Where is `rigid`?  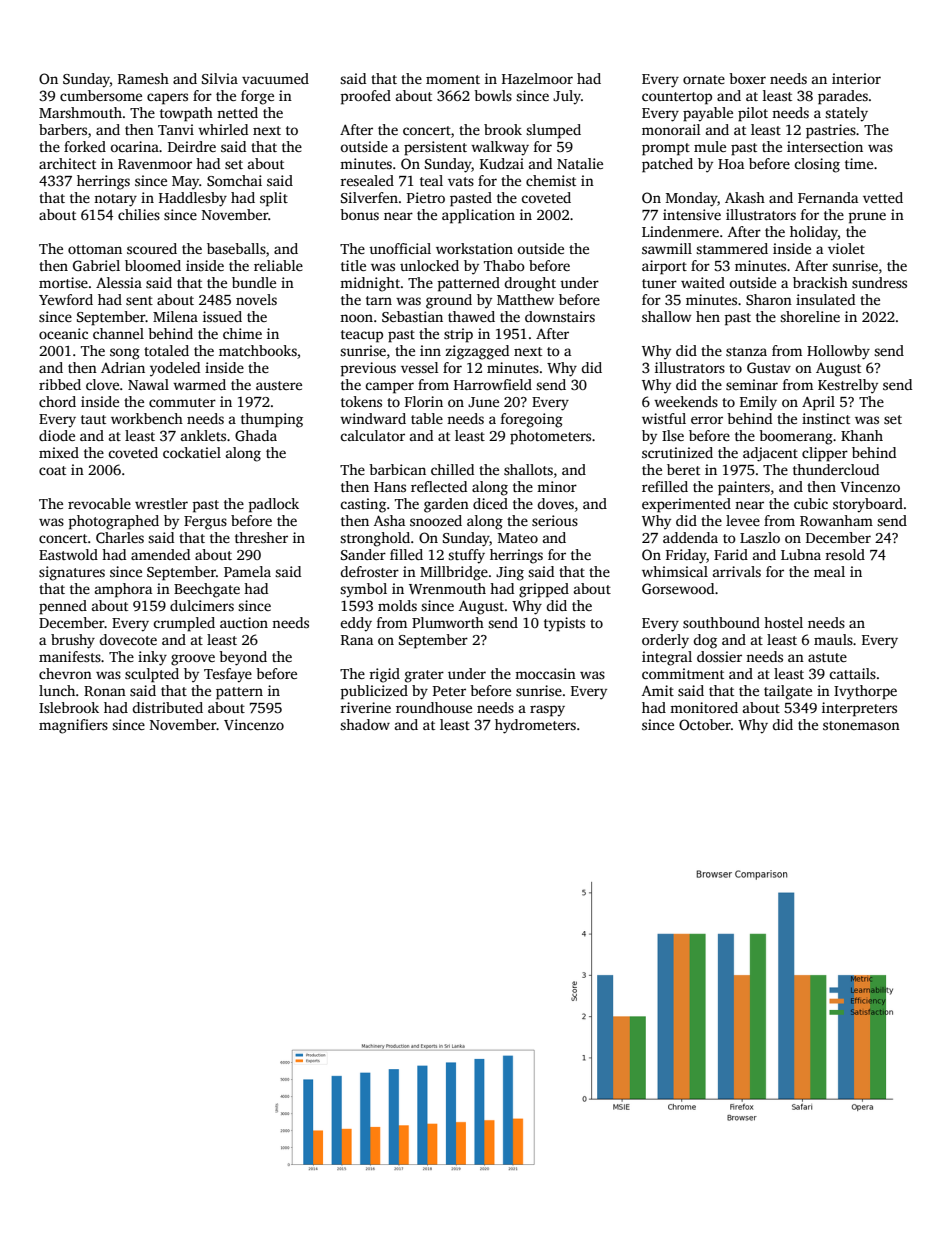
rigid is located at coordinates (385, 675).
